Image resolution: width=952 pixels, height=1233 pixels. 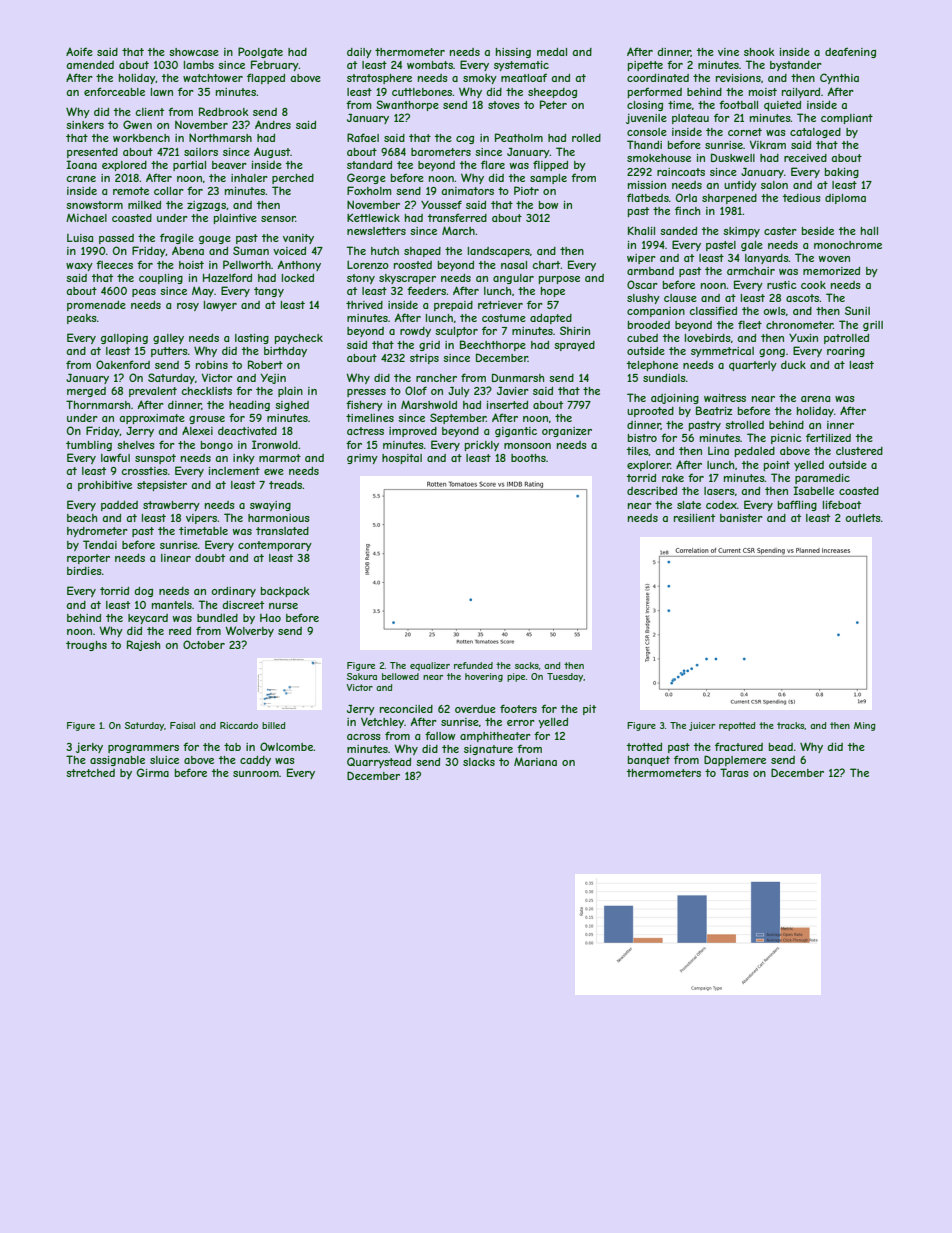 I want to click on swaying, so click(x=270, y=506).
